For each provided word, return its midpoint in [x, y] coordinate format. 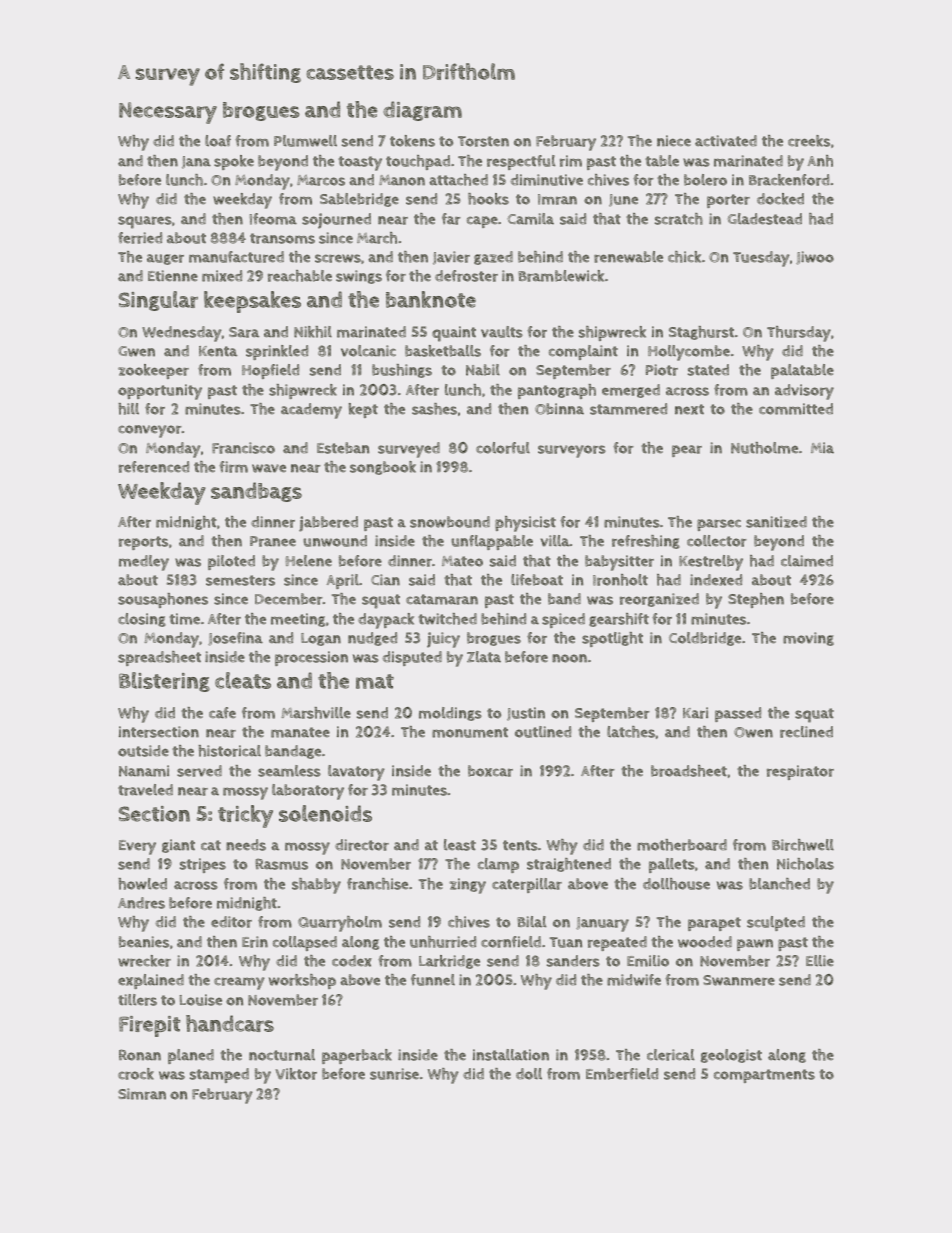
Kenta [218, 351]
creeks [809, 141]
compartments [764, 1076]
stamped [219, 1075]
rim [571, 161]
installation [511, 1055]
